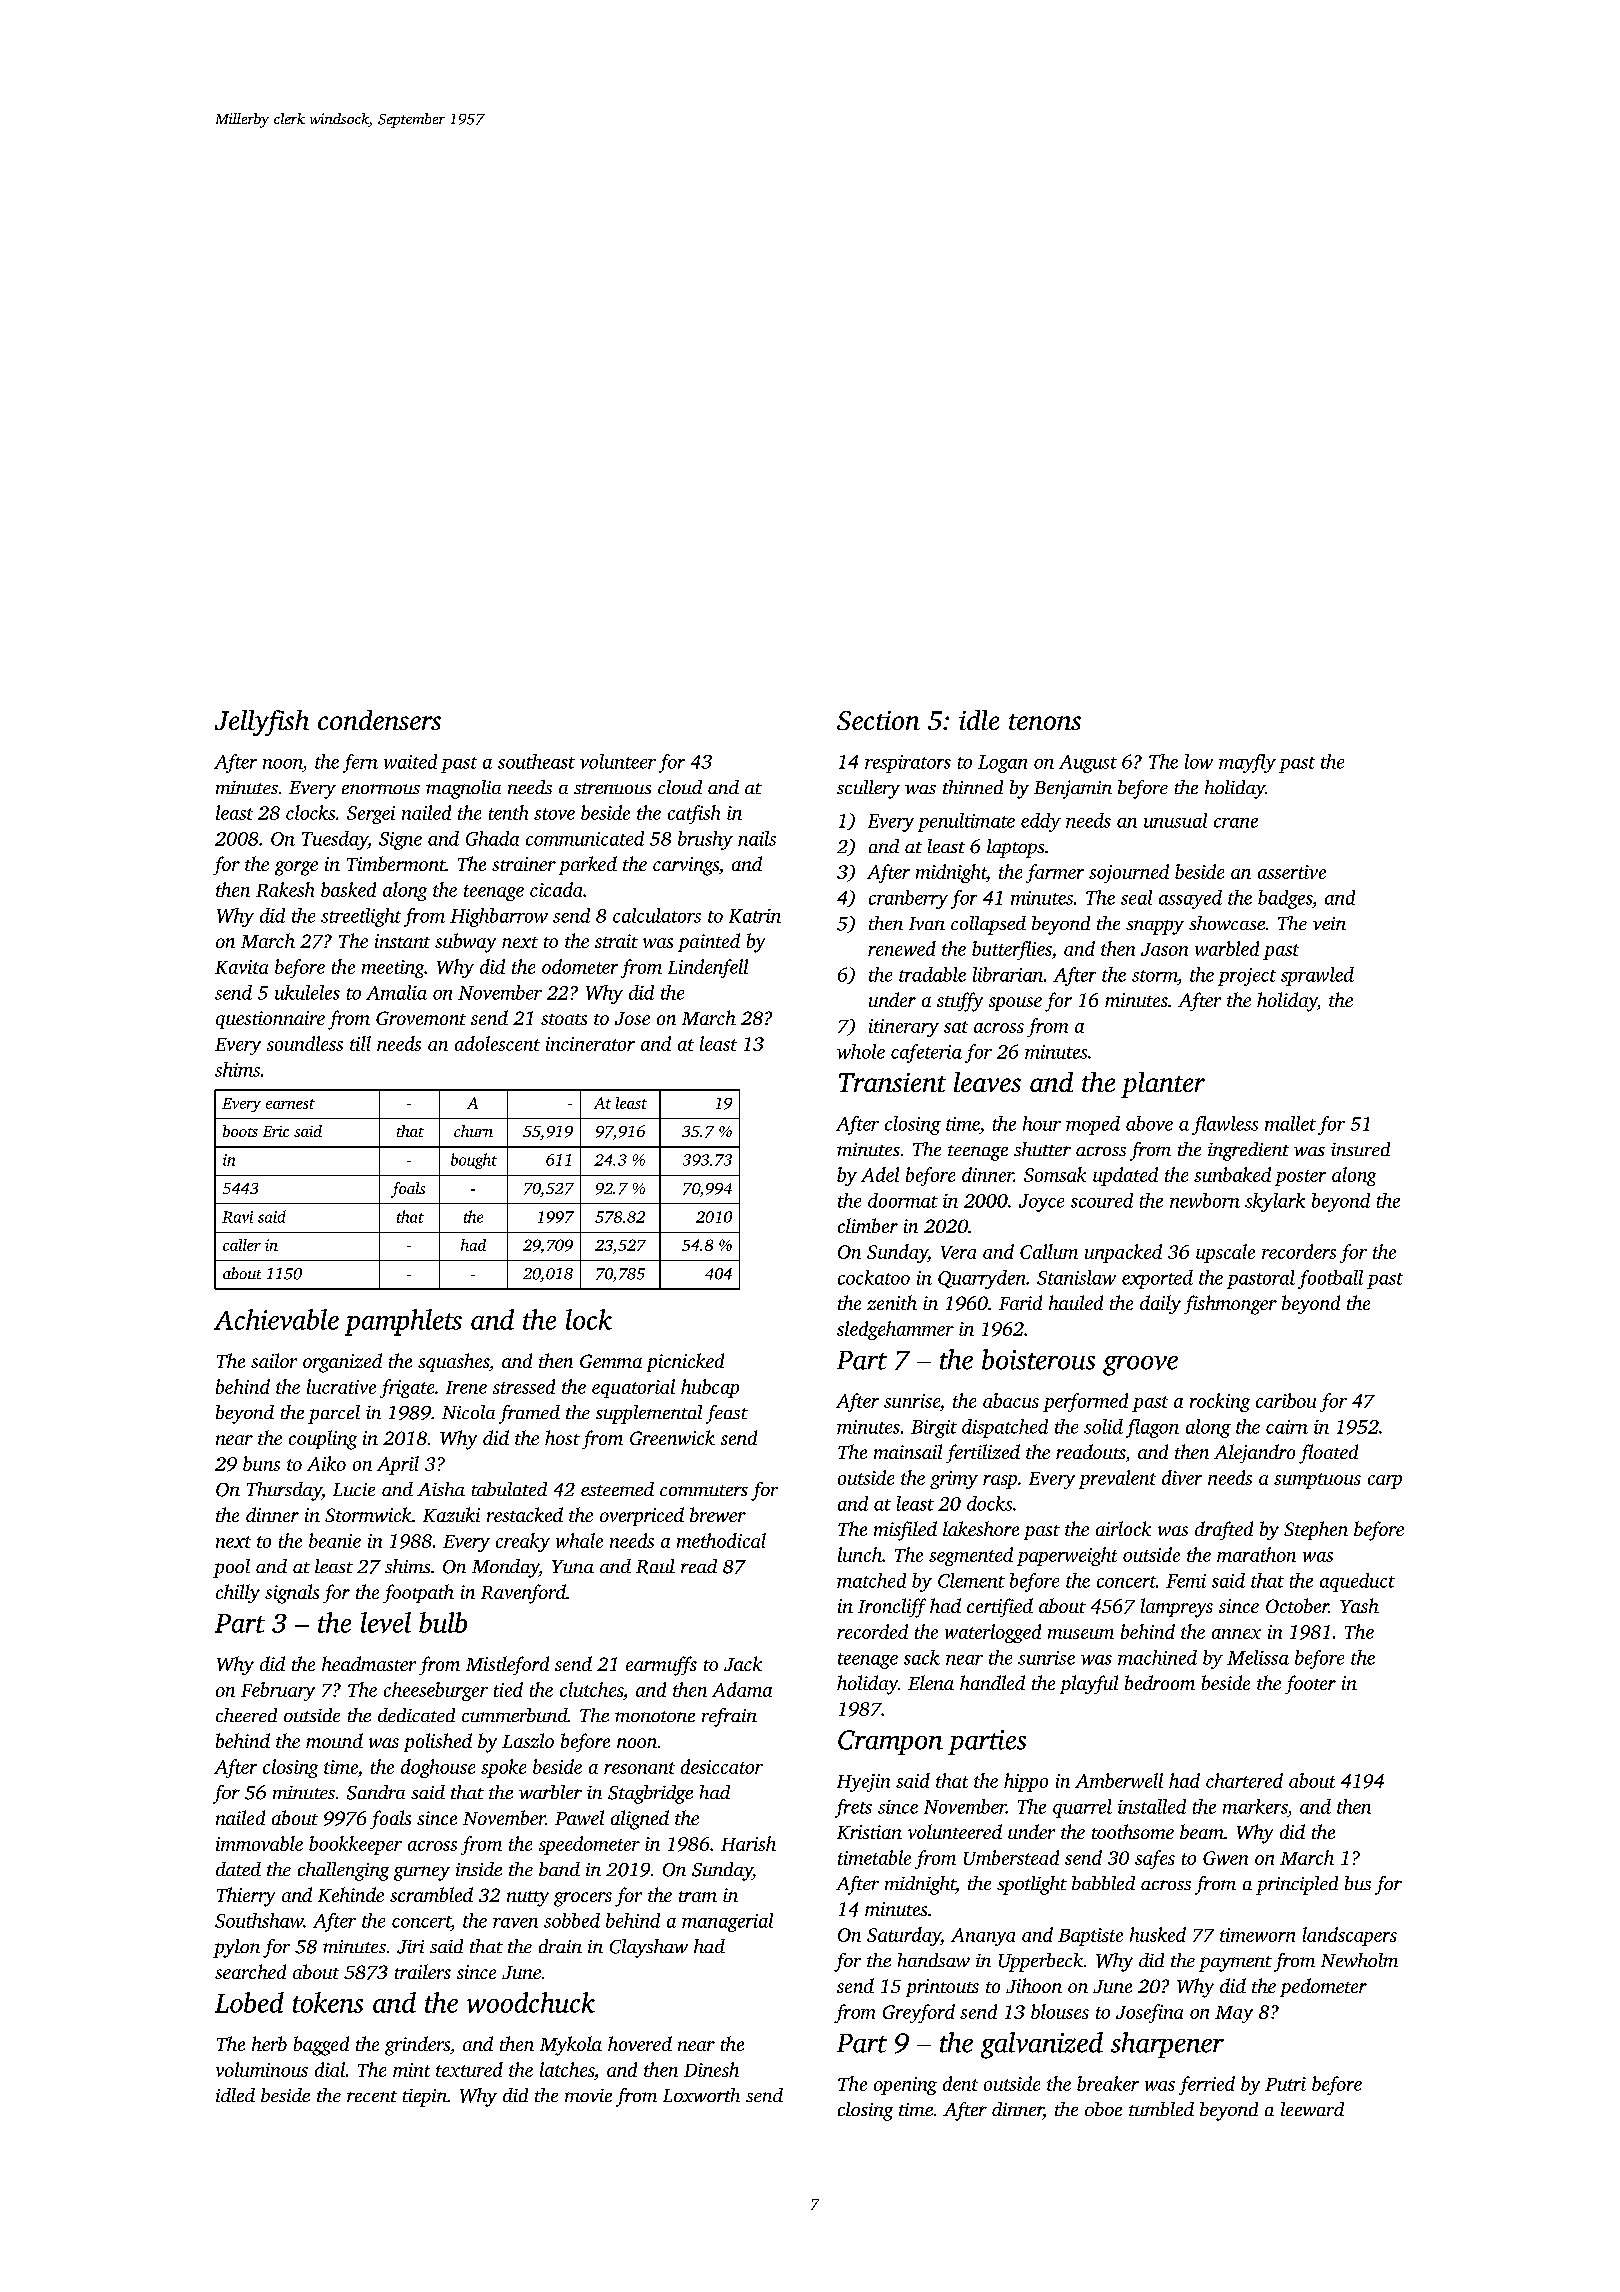  I want to click on Jack, so click(743, 1663).
